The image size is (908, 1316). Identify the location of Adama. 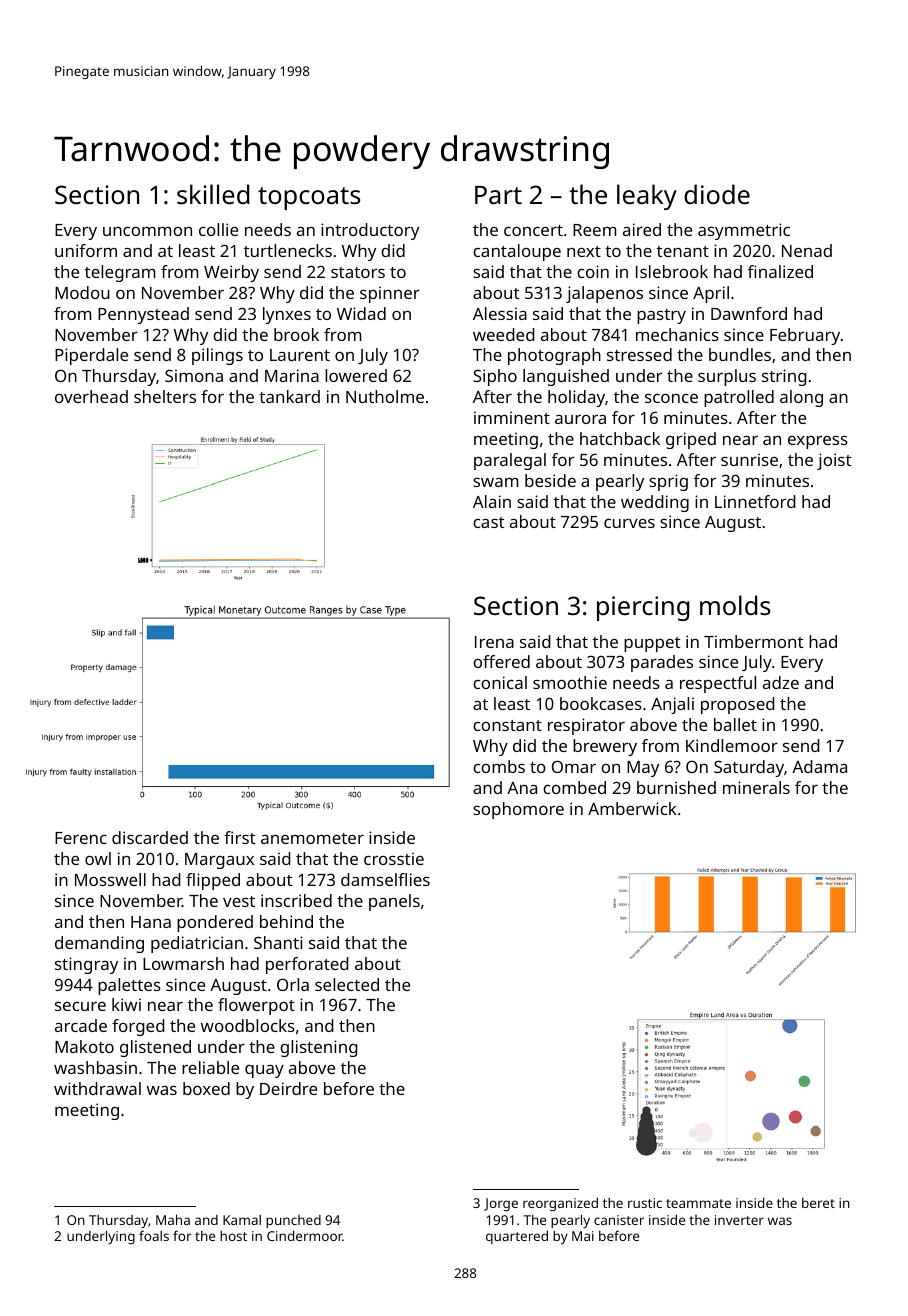
(819, 766).
